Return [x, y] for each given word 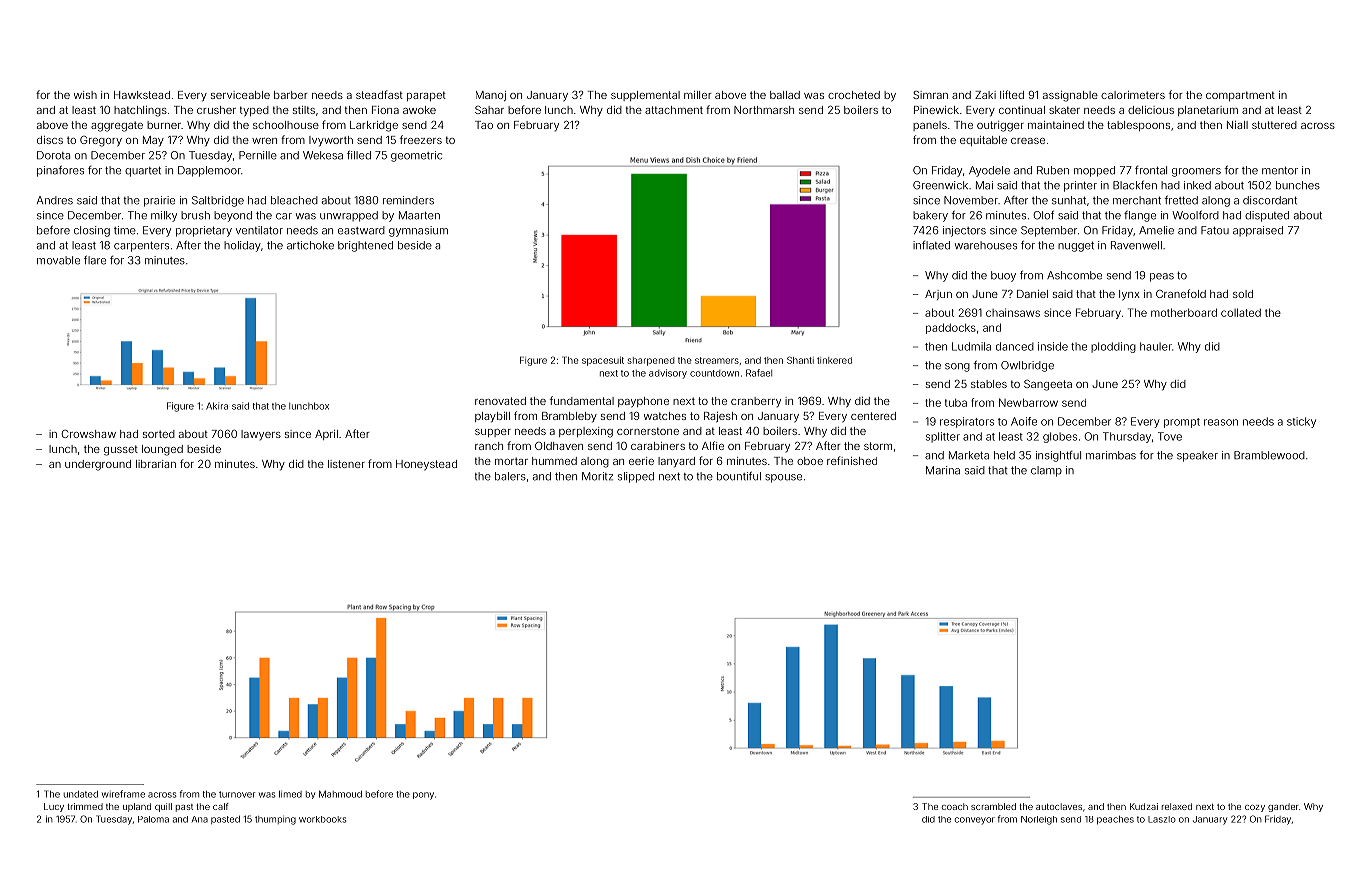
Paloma [153, 819]
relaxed [1177, 806]
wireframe [123, 794]
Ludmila [971, 346]
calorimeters [1133, 95]
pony [423, 796]
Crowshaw [88, 434]
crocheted [854, 95]
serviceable [240, 95]
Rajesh [720, 417]
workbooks [322, 819]
